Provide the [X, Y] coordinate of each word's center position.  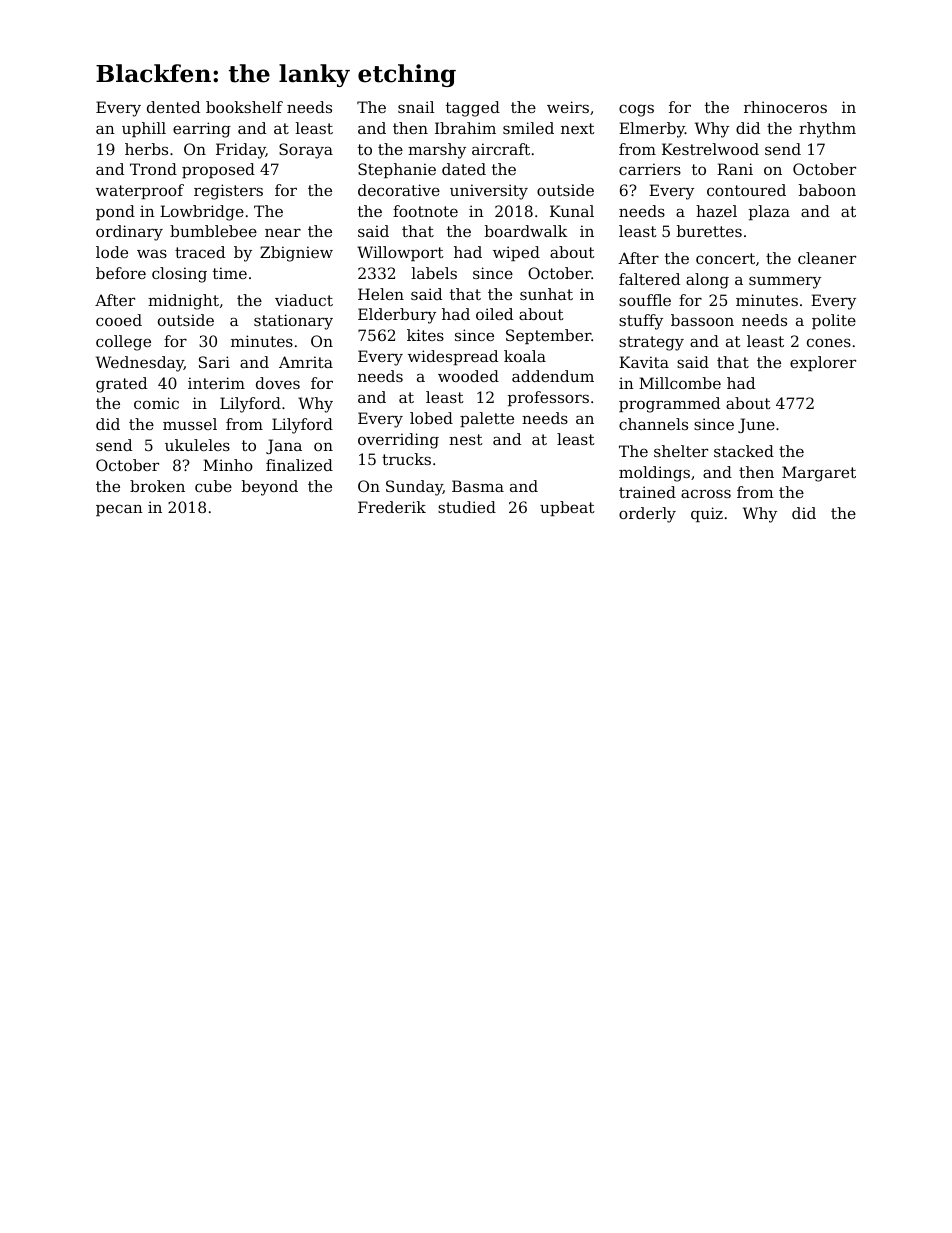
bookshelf [244, 107]
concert [725, 258]
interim [216, 383]
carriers [650, 169]
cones [829, 342]
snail [416, 107]
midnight [183, 302]
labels [434, 273]
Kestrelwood [710, 149]
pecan [119, 510]
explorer [823, 363]
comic [156, 403]
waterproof [140, 191]
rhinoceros [785, 107]
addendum [553, 376]
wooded [468, 376]
